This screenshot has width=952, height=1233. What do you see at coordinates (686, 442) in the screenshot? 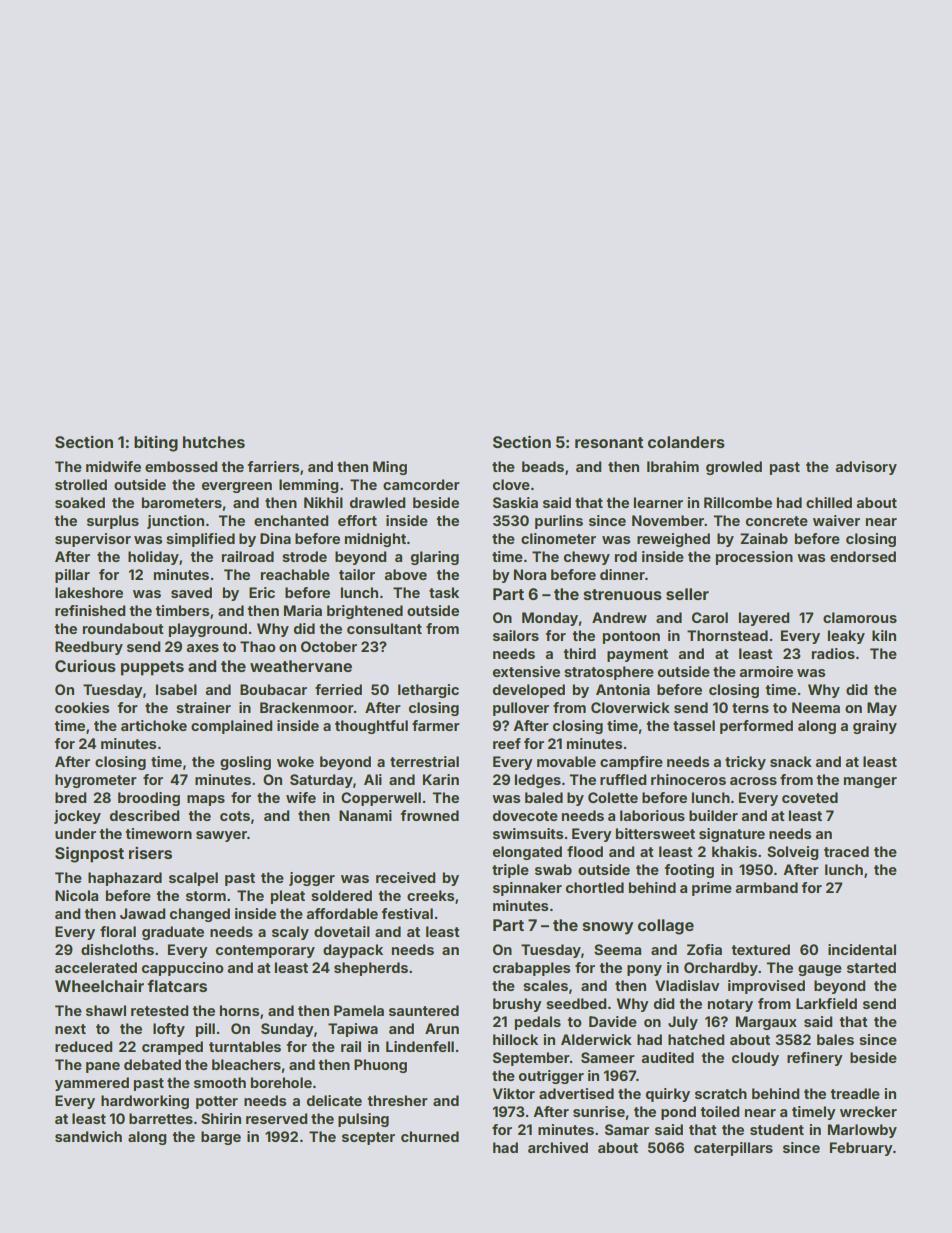
I see `colanders` at bounding box center [686, 442].
